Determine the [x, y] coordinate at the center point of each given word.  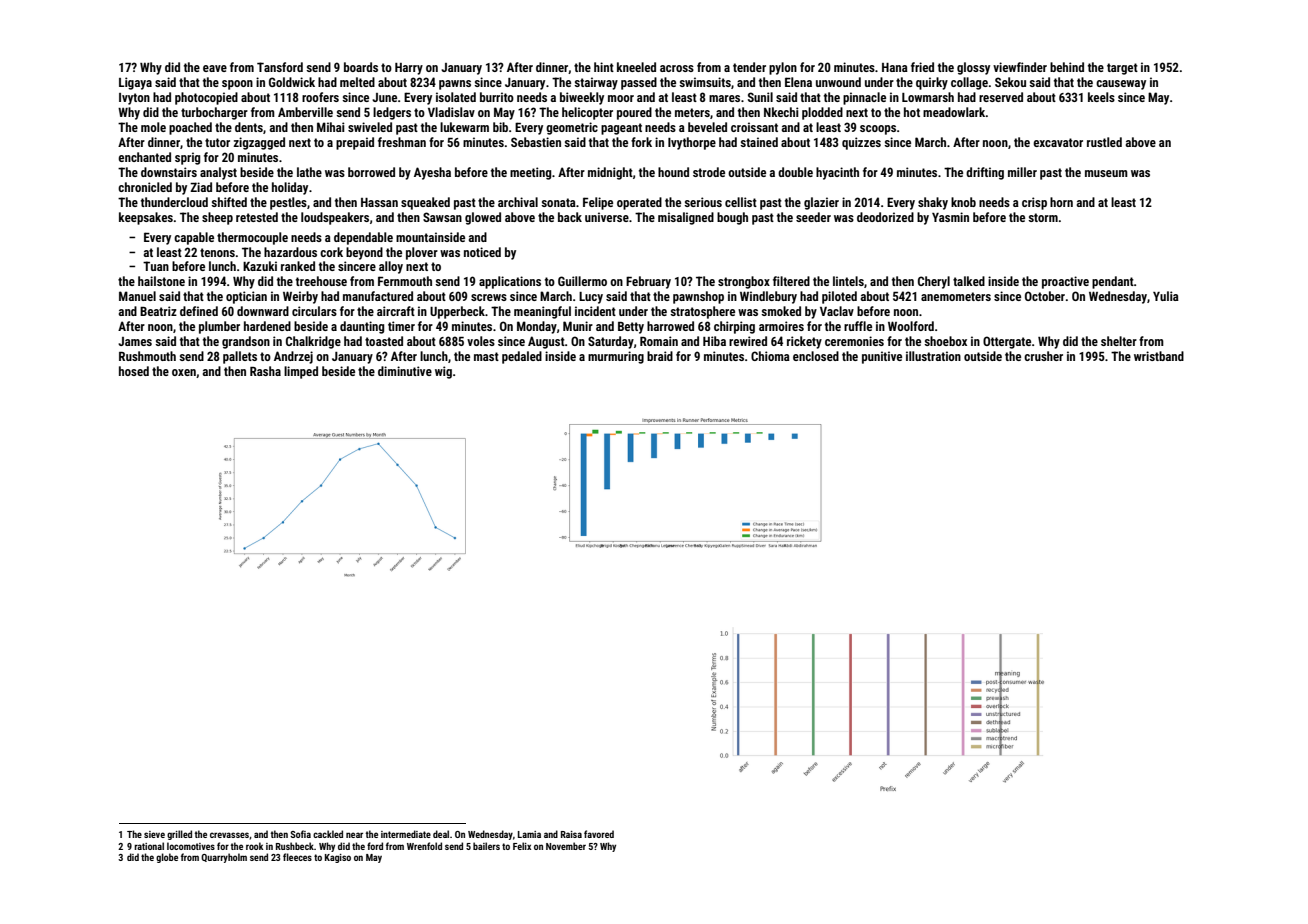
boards [361, 67]
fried [922, 67]
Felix [522, 846]
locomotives [191, 846]
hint [604, 67]
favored [599, 834]
